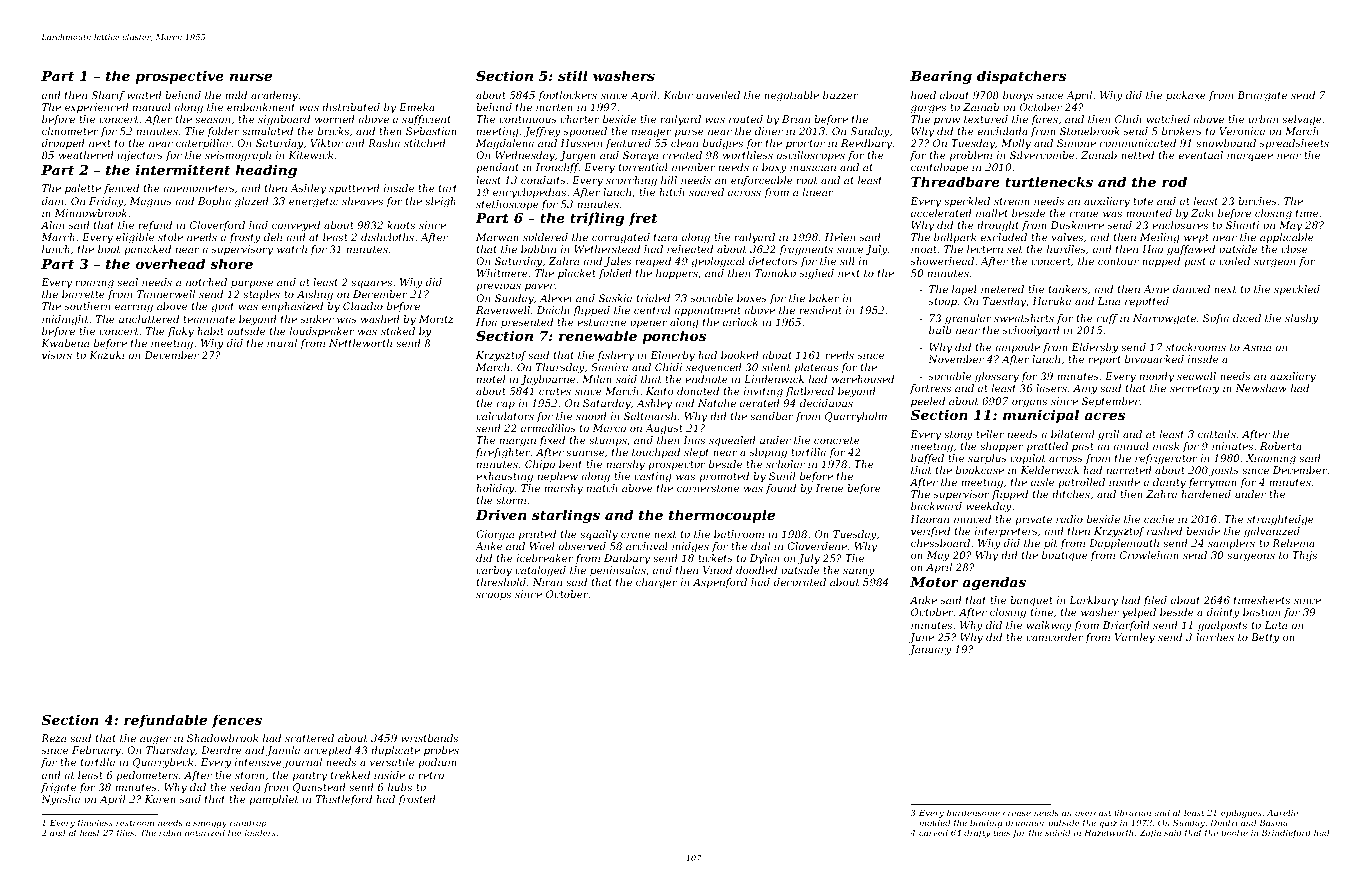  What do you see at coordinates (310, 155) in the screenshot?
I see `Kitewick` at bounding box center [310, 155].
